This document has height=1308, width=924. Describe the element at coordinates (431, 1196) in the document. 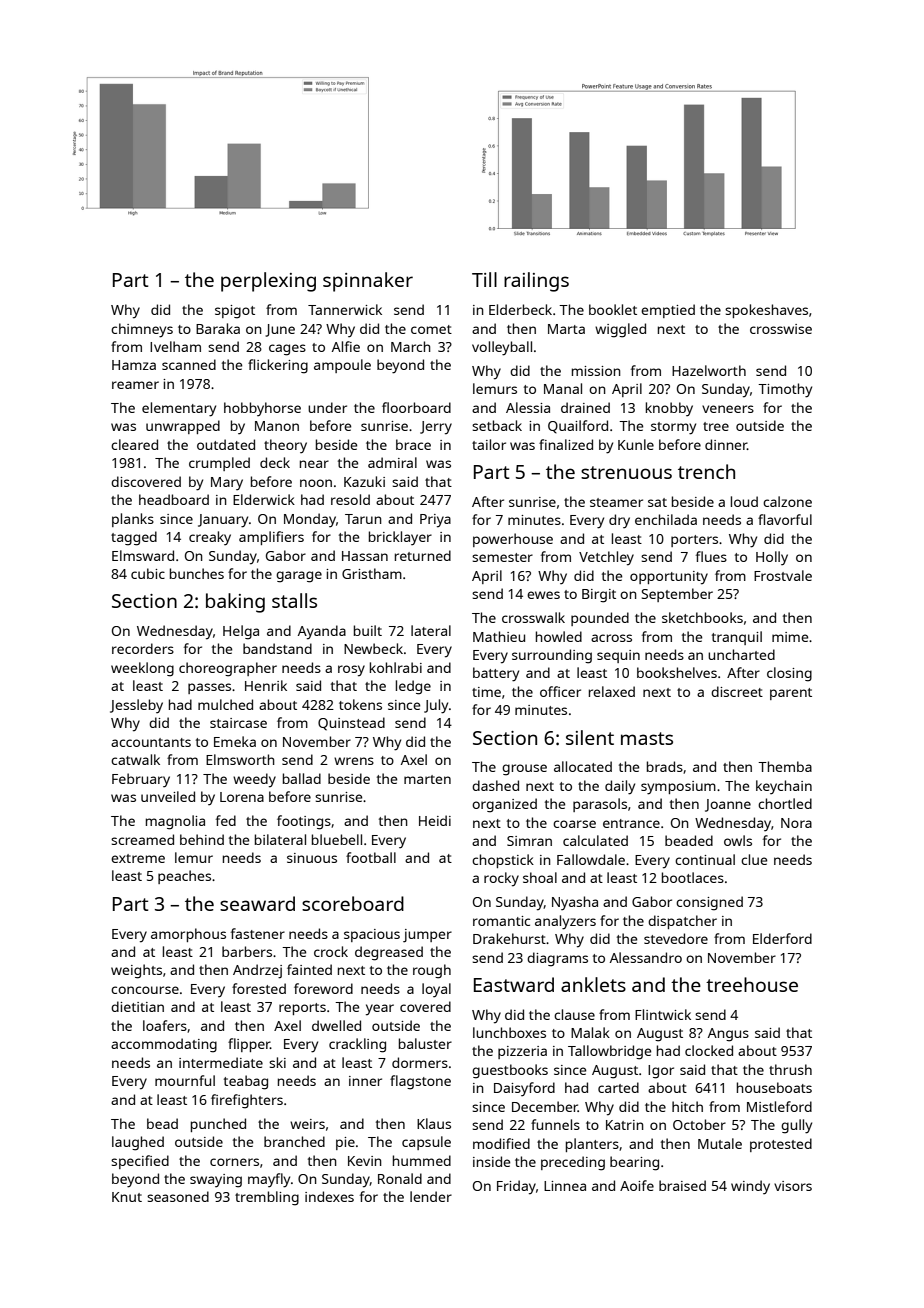

I see `lender` at that location.
